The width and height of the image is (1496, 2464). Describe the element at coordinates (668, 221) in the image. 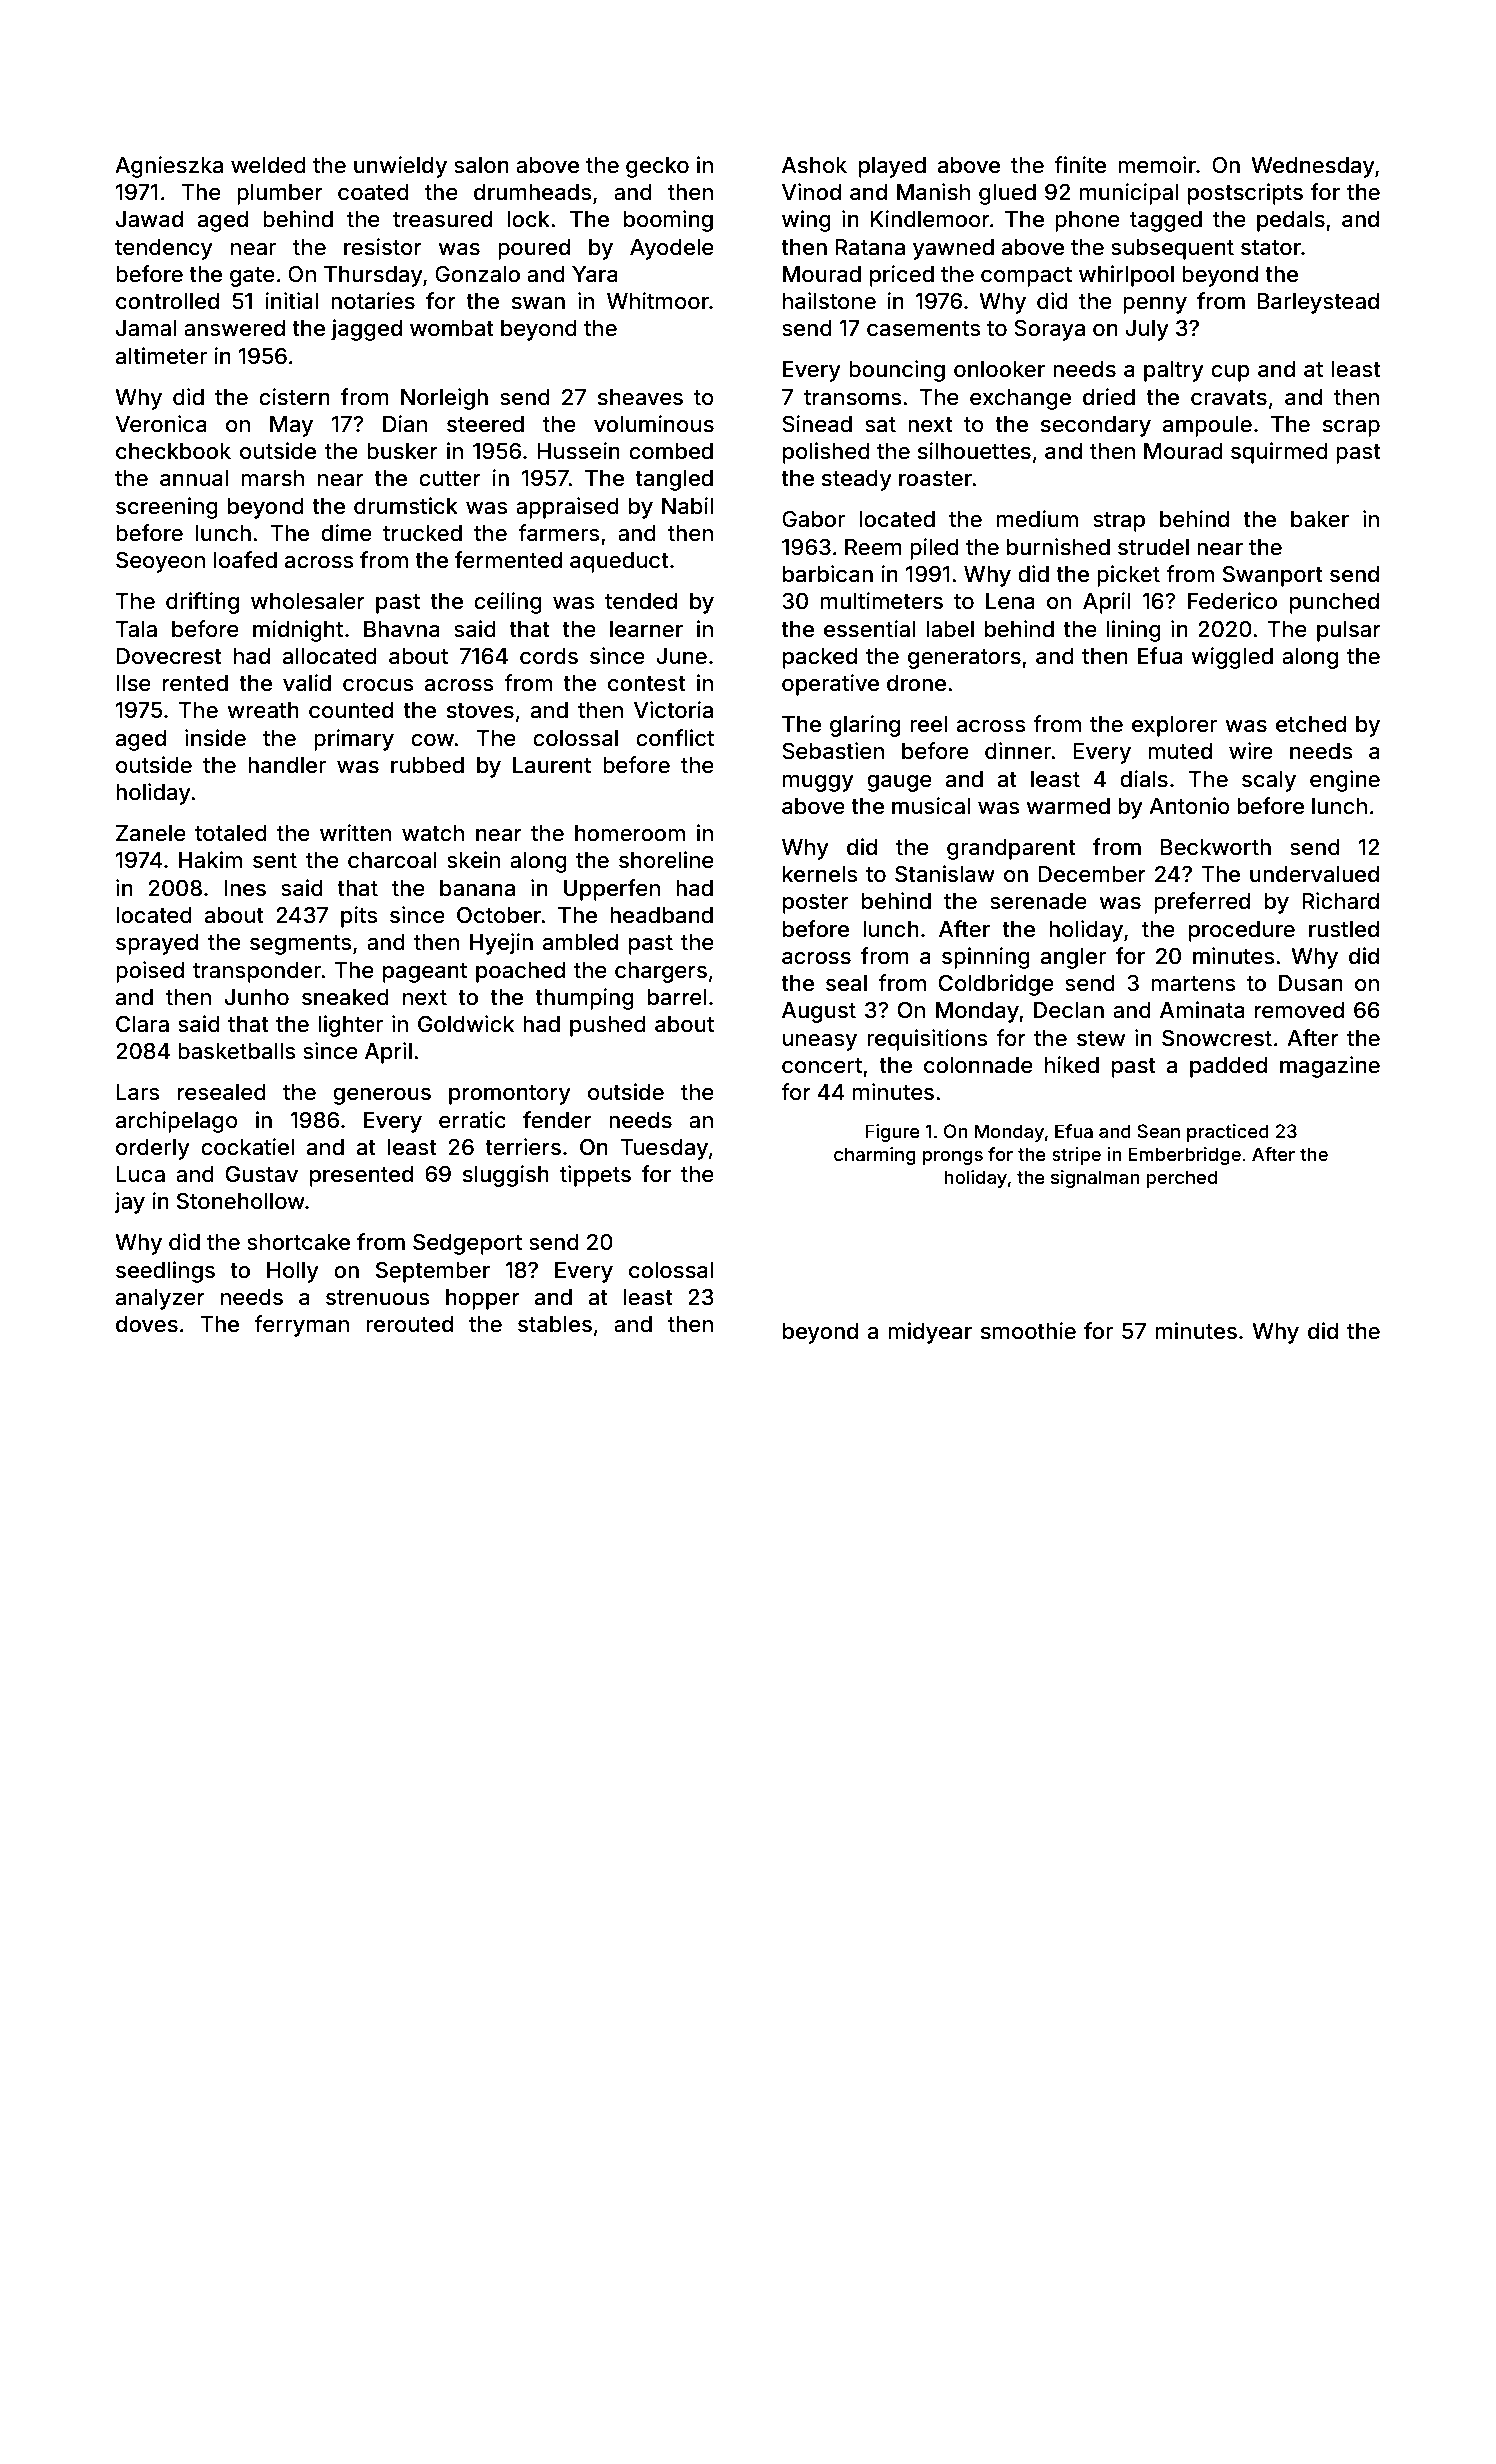

I see `booming` at that location.
